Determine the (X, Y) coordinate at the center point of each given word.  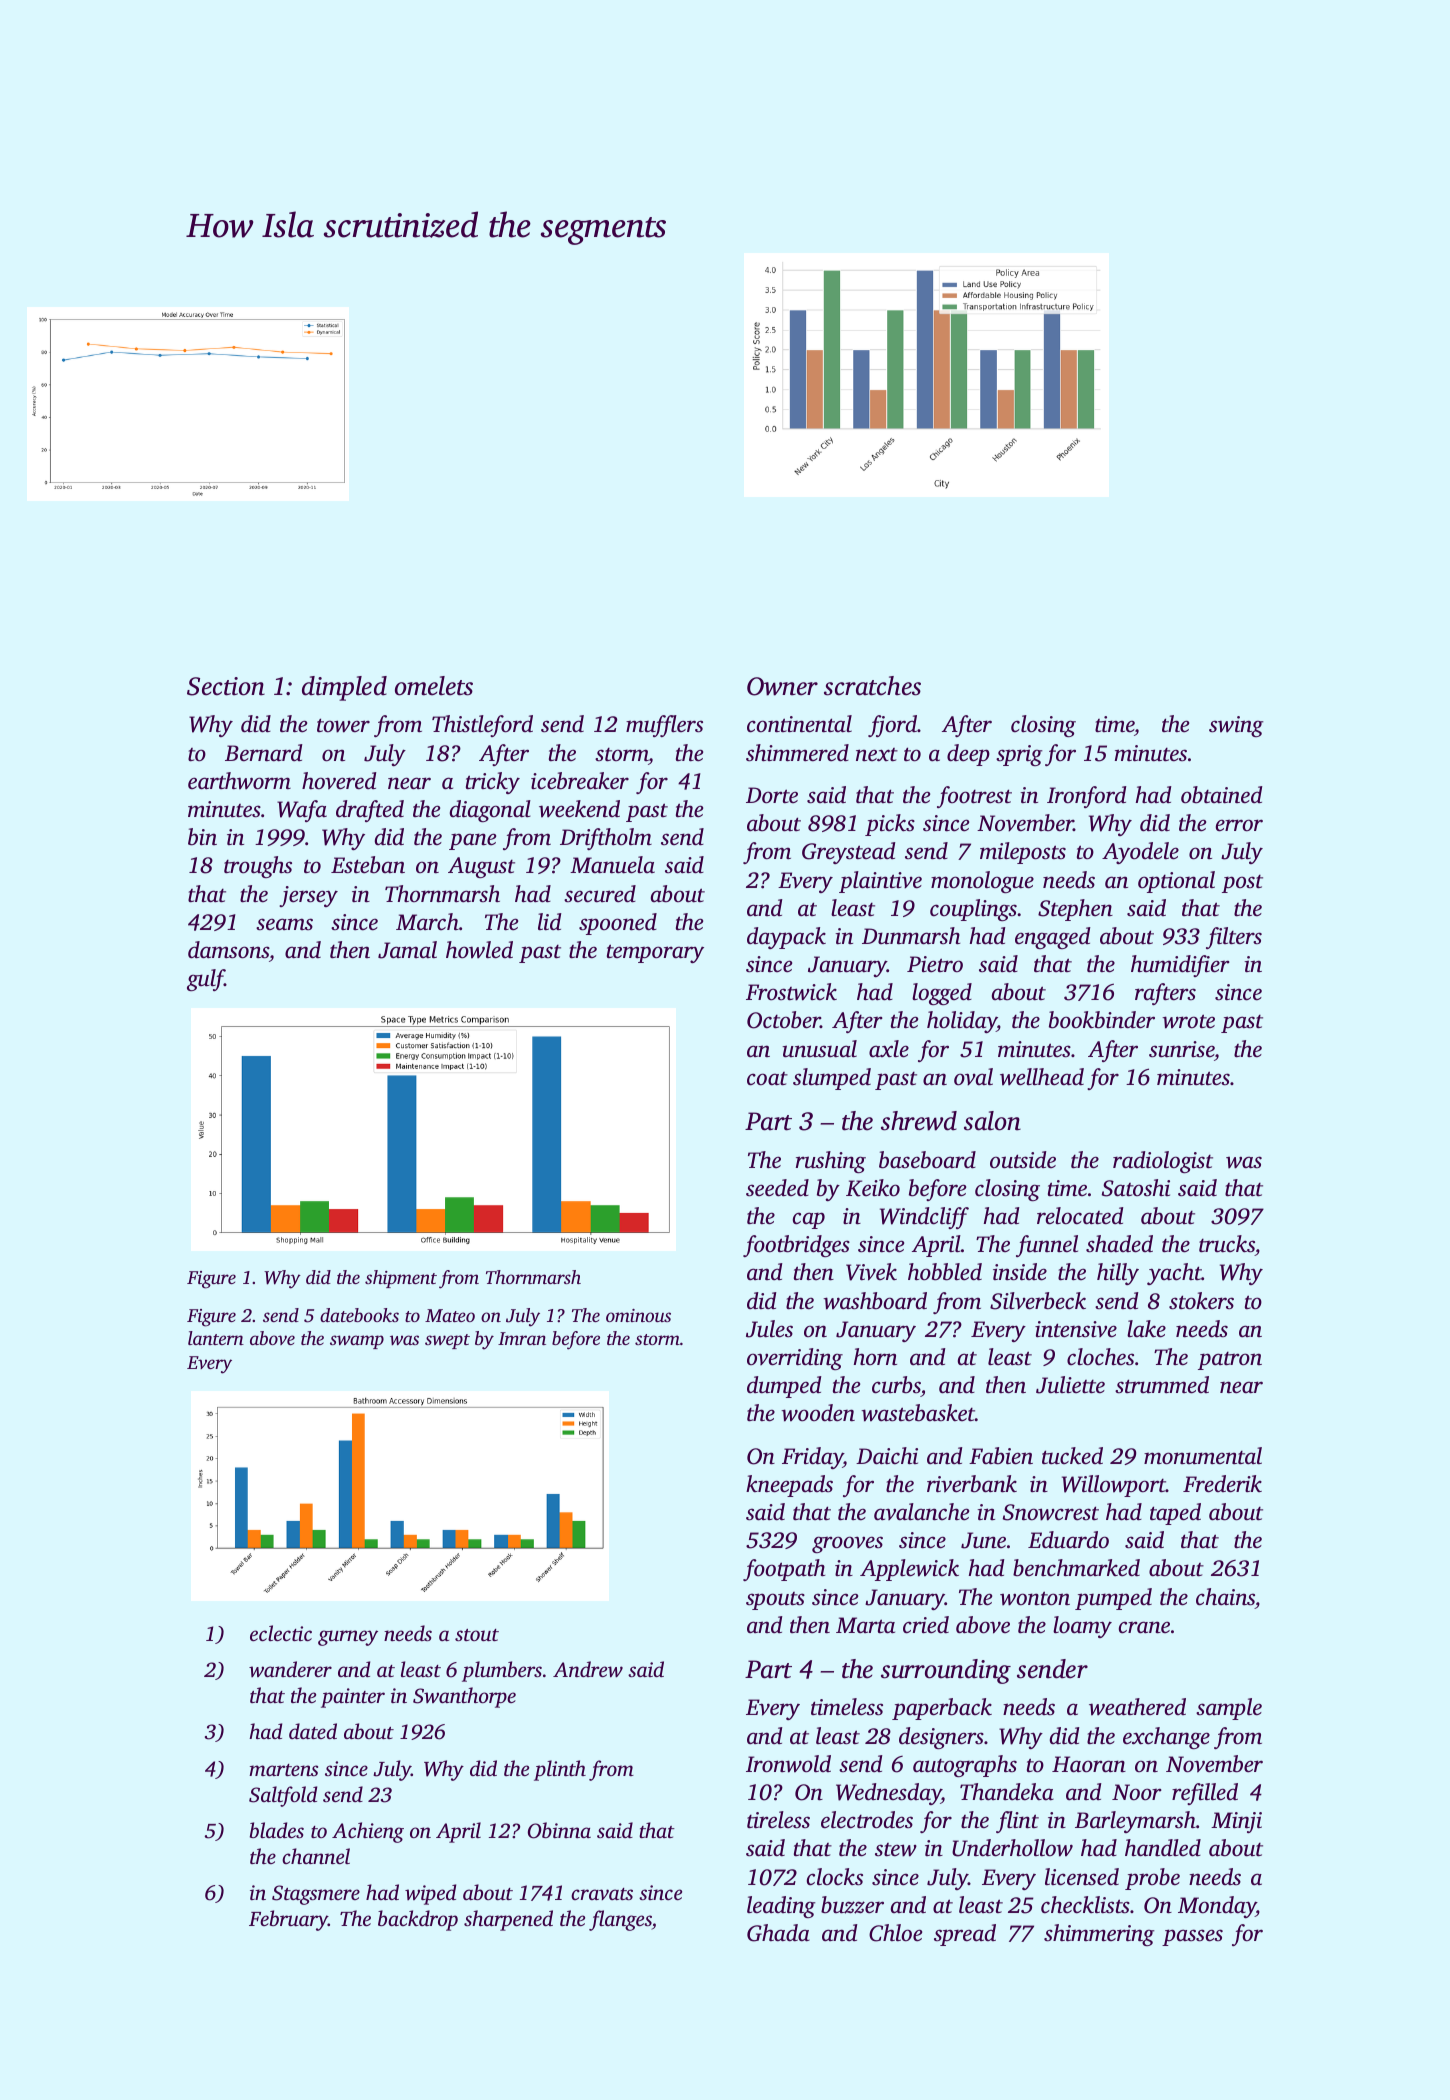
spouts (775, 1601)
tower (343, 725)
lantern (216, 1338)
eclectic (281, 1633)
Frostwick (791, 992)
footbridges (796, 1246)
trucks (1227, 1244)
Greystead (849, 853)
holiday (962, 1022)
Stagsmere (316, 1895)
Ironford (1087, 797)
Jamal (407, 950)
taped (1175, 1514)
